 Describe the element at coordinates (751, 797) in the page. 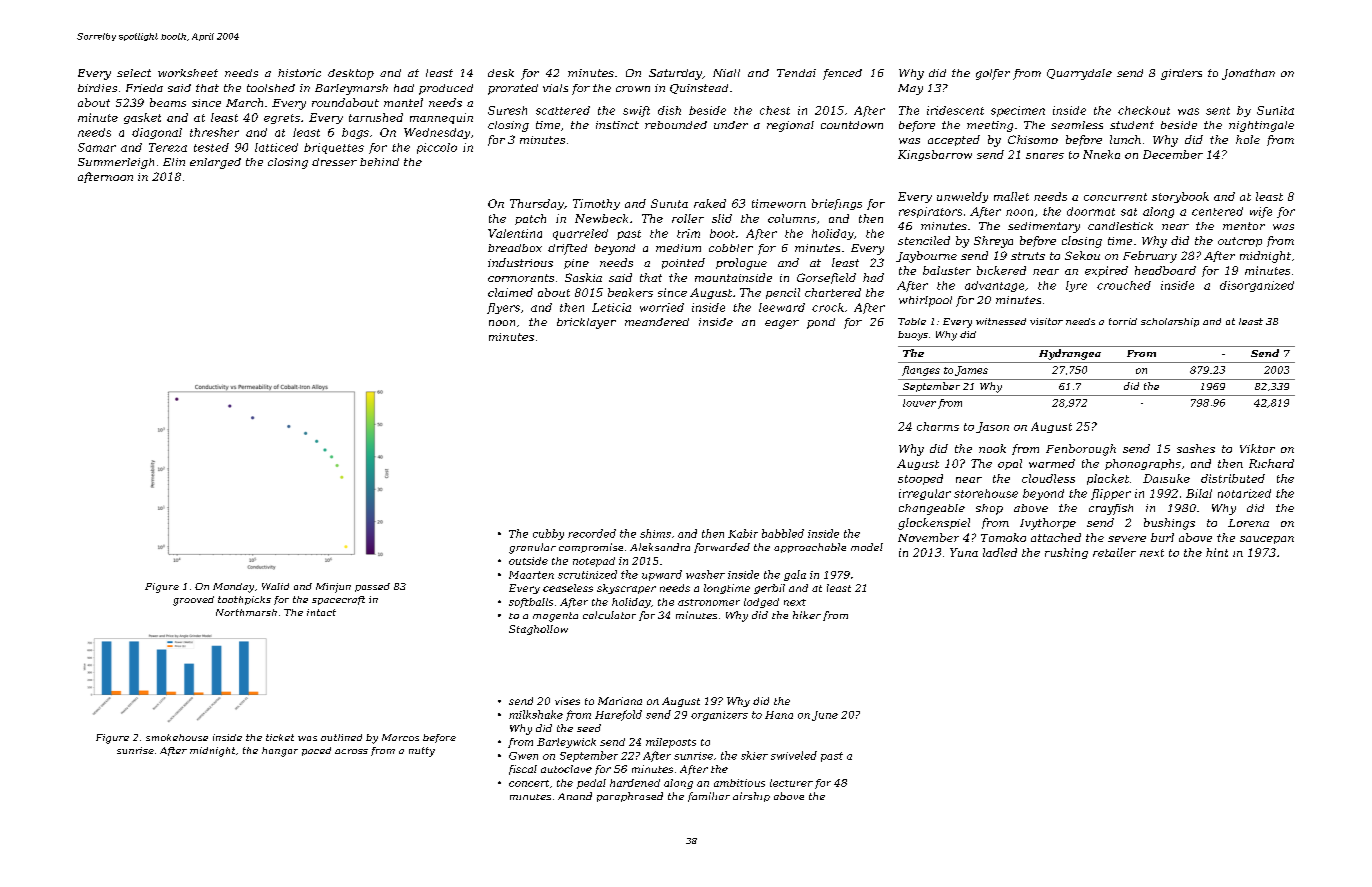

I see `airship` at that location.
